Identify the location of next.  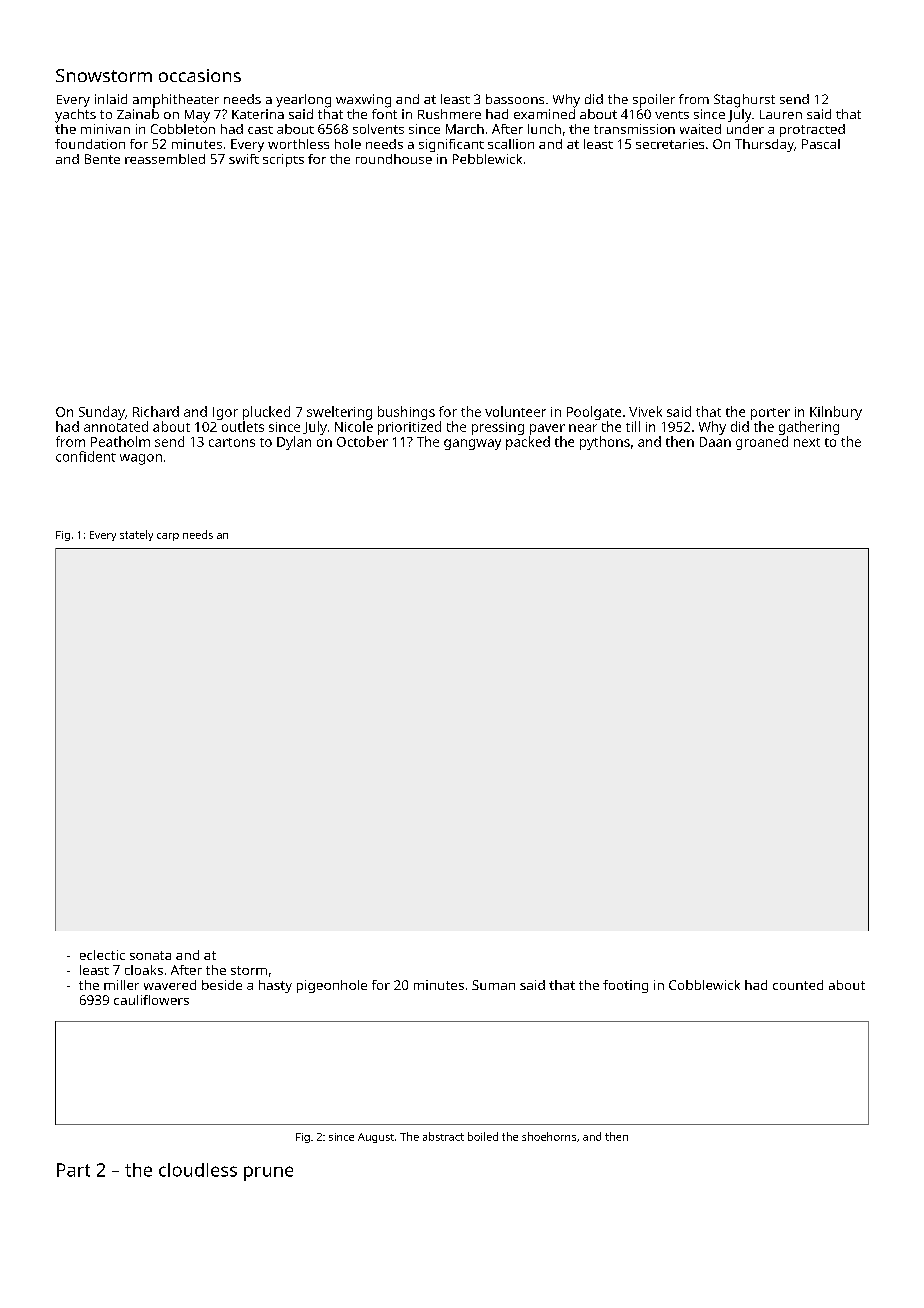
(807, 442).
